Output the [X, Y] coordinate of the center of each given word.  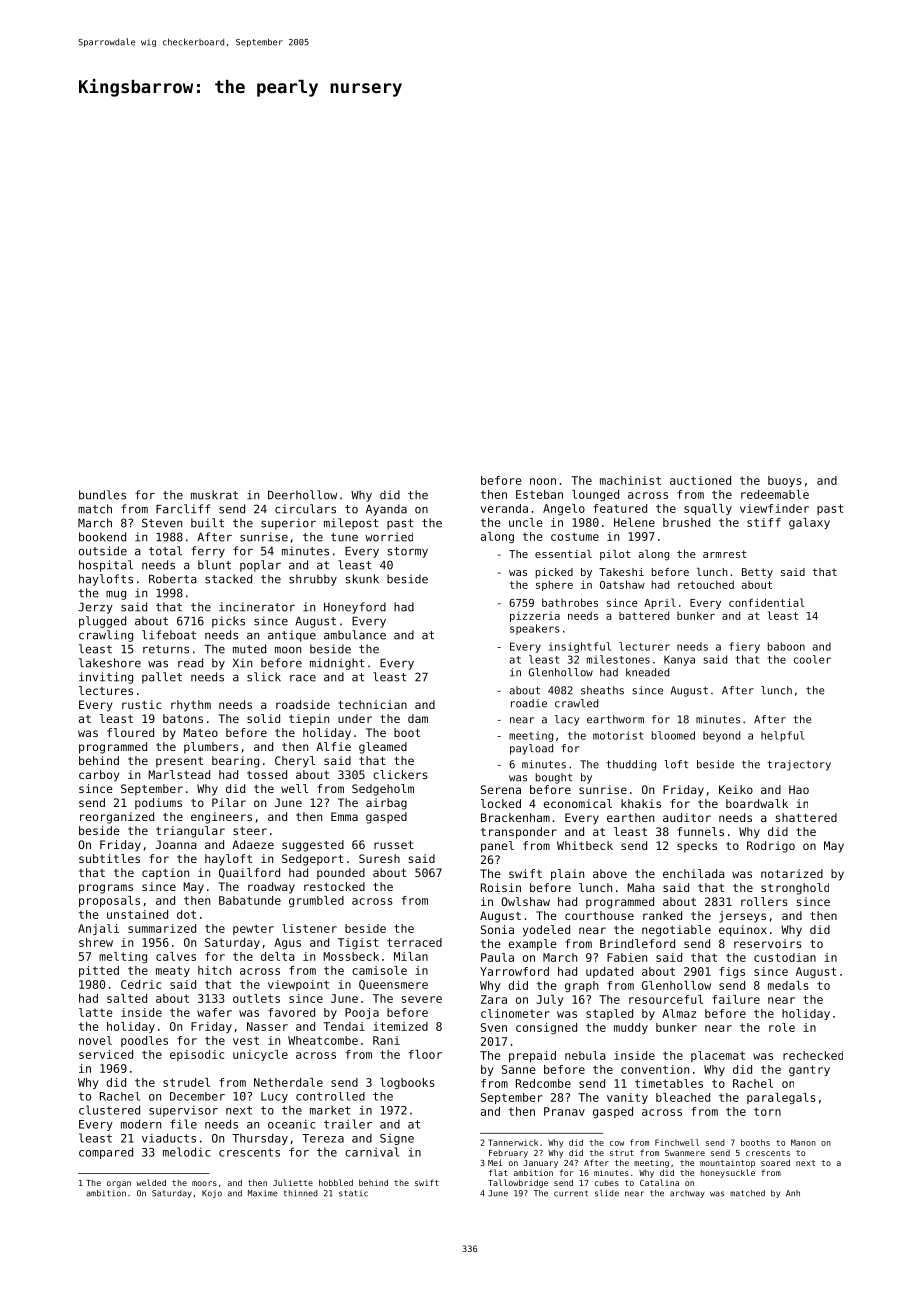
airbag [386, 804]
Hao [799, 789]
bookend [102, 537]
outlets [256, 998]
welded [151, 1182]
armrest [725, 554]
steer [250, 831]
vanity [627, 1098]
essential [563, 554]
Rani [386, 1040]
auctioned [700, 480]
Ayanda [386, 510]
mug [116, 595]
